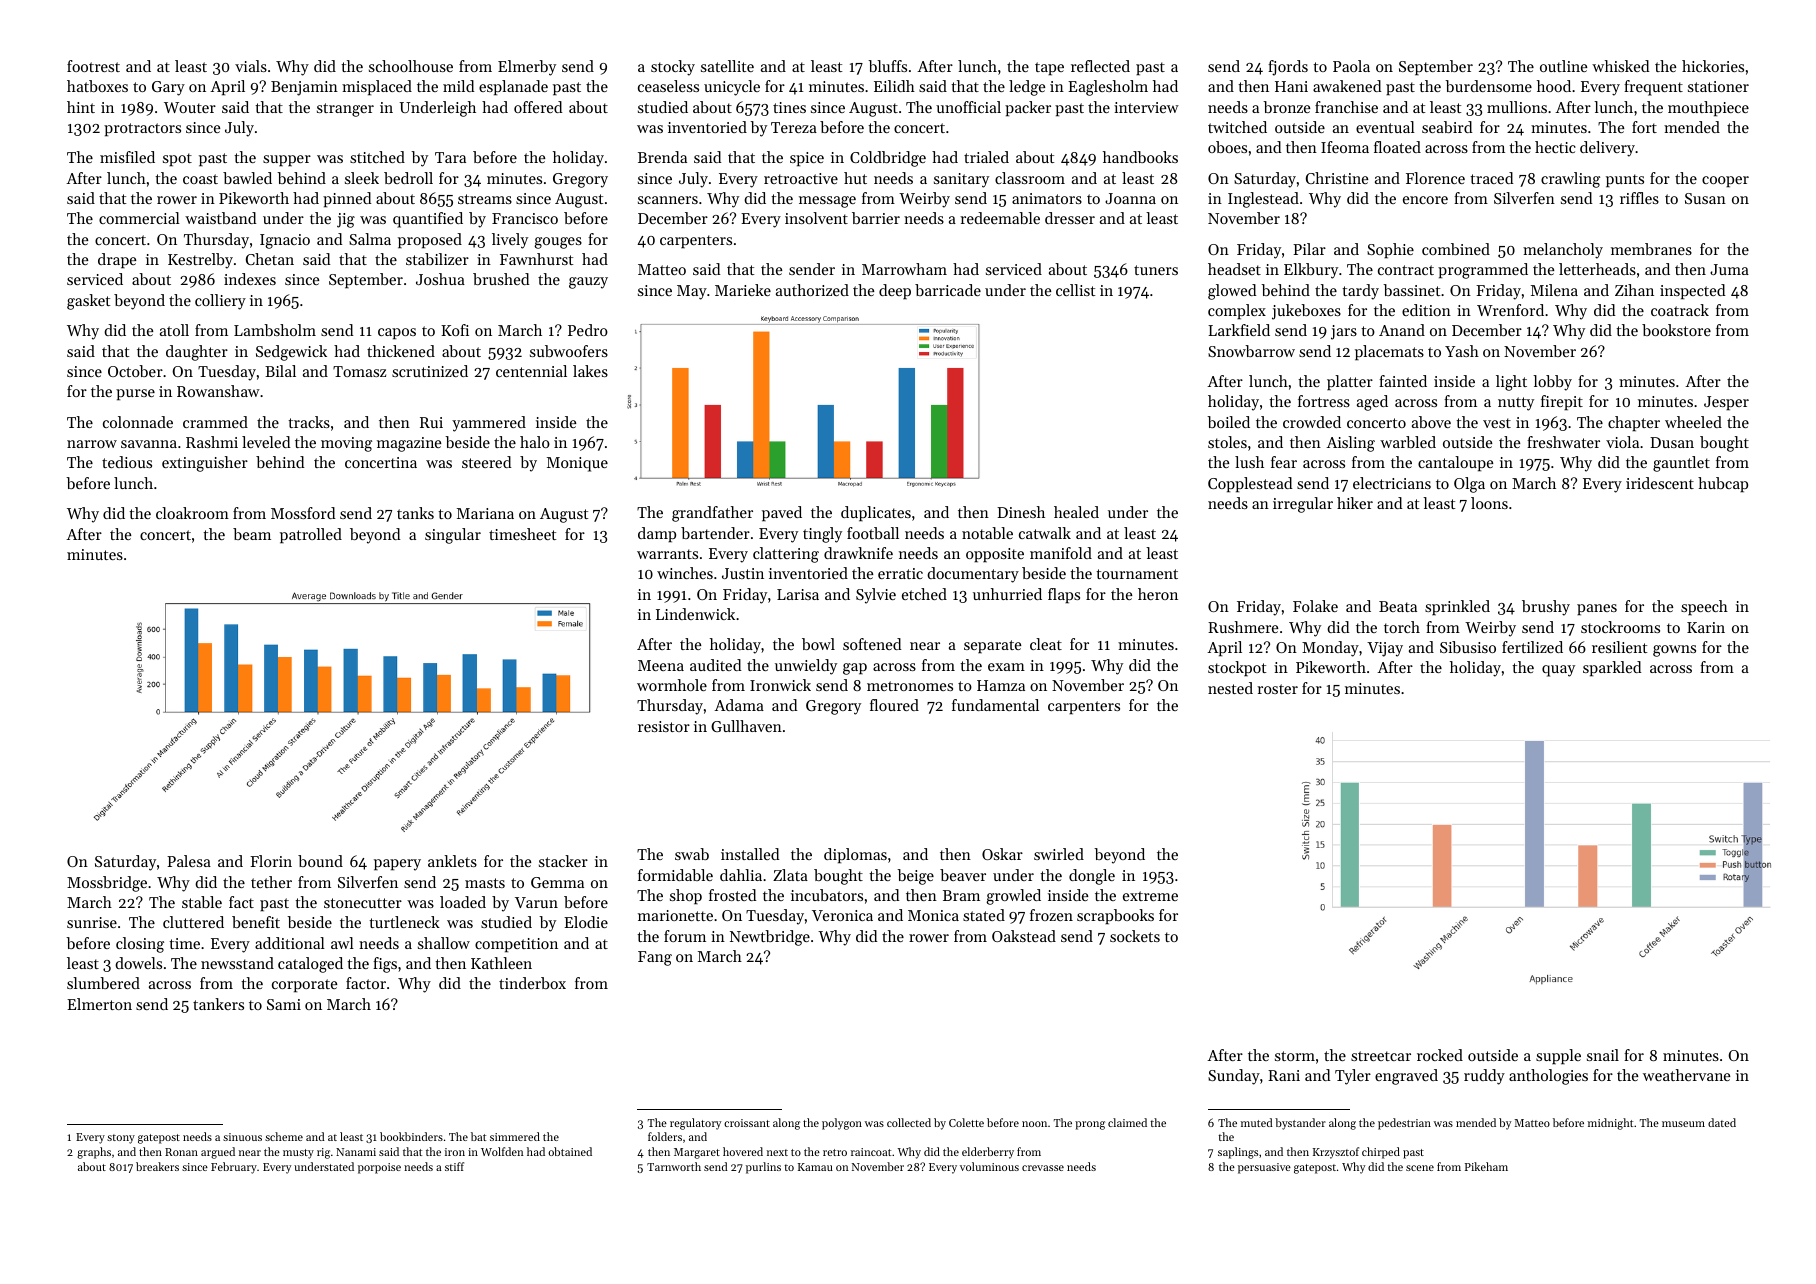 Image resolution: width=1816 pixels, height=1284 pixels. Describe the element at coordinates (1563, 442) in the screenshot. I see `freshwater` at that location.
